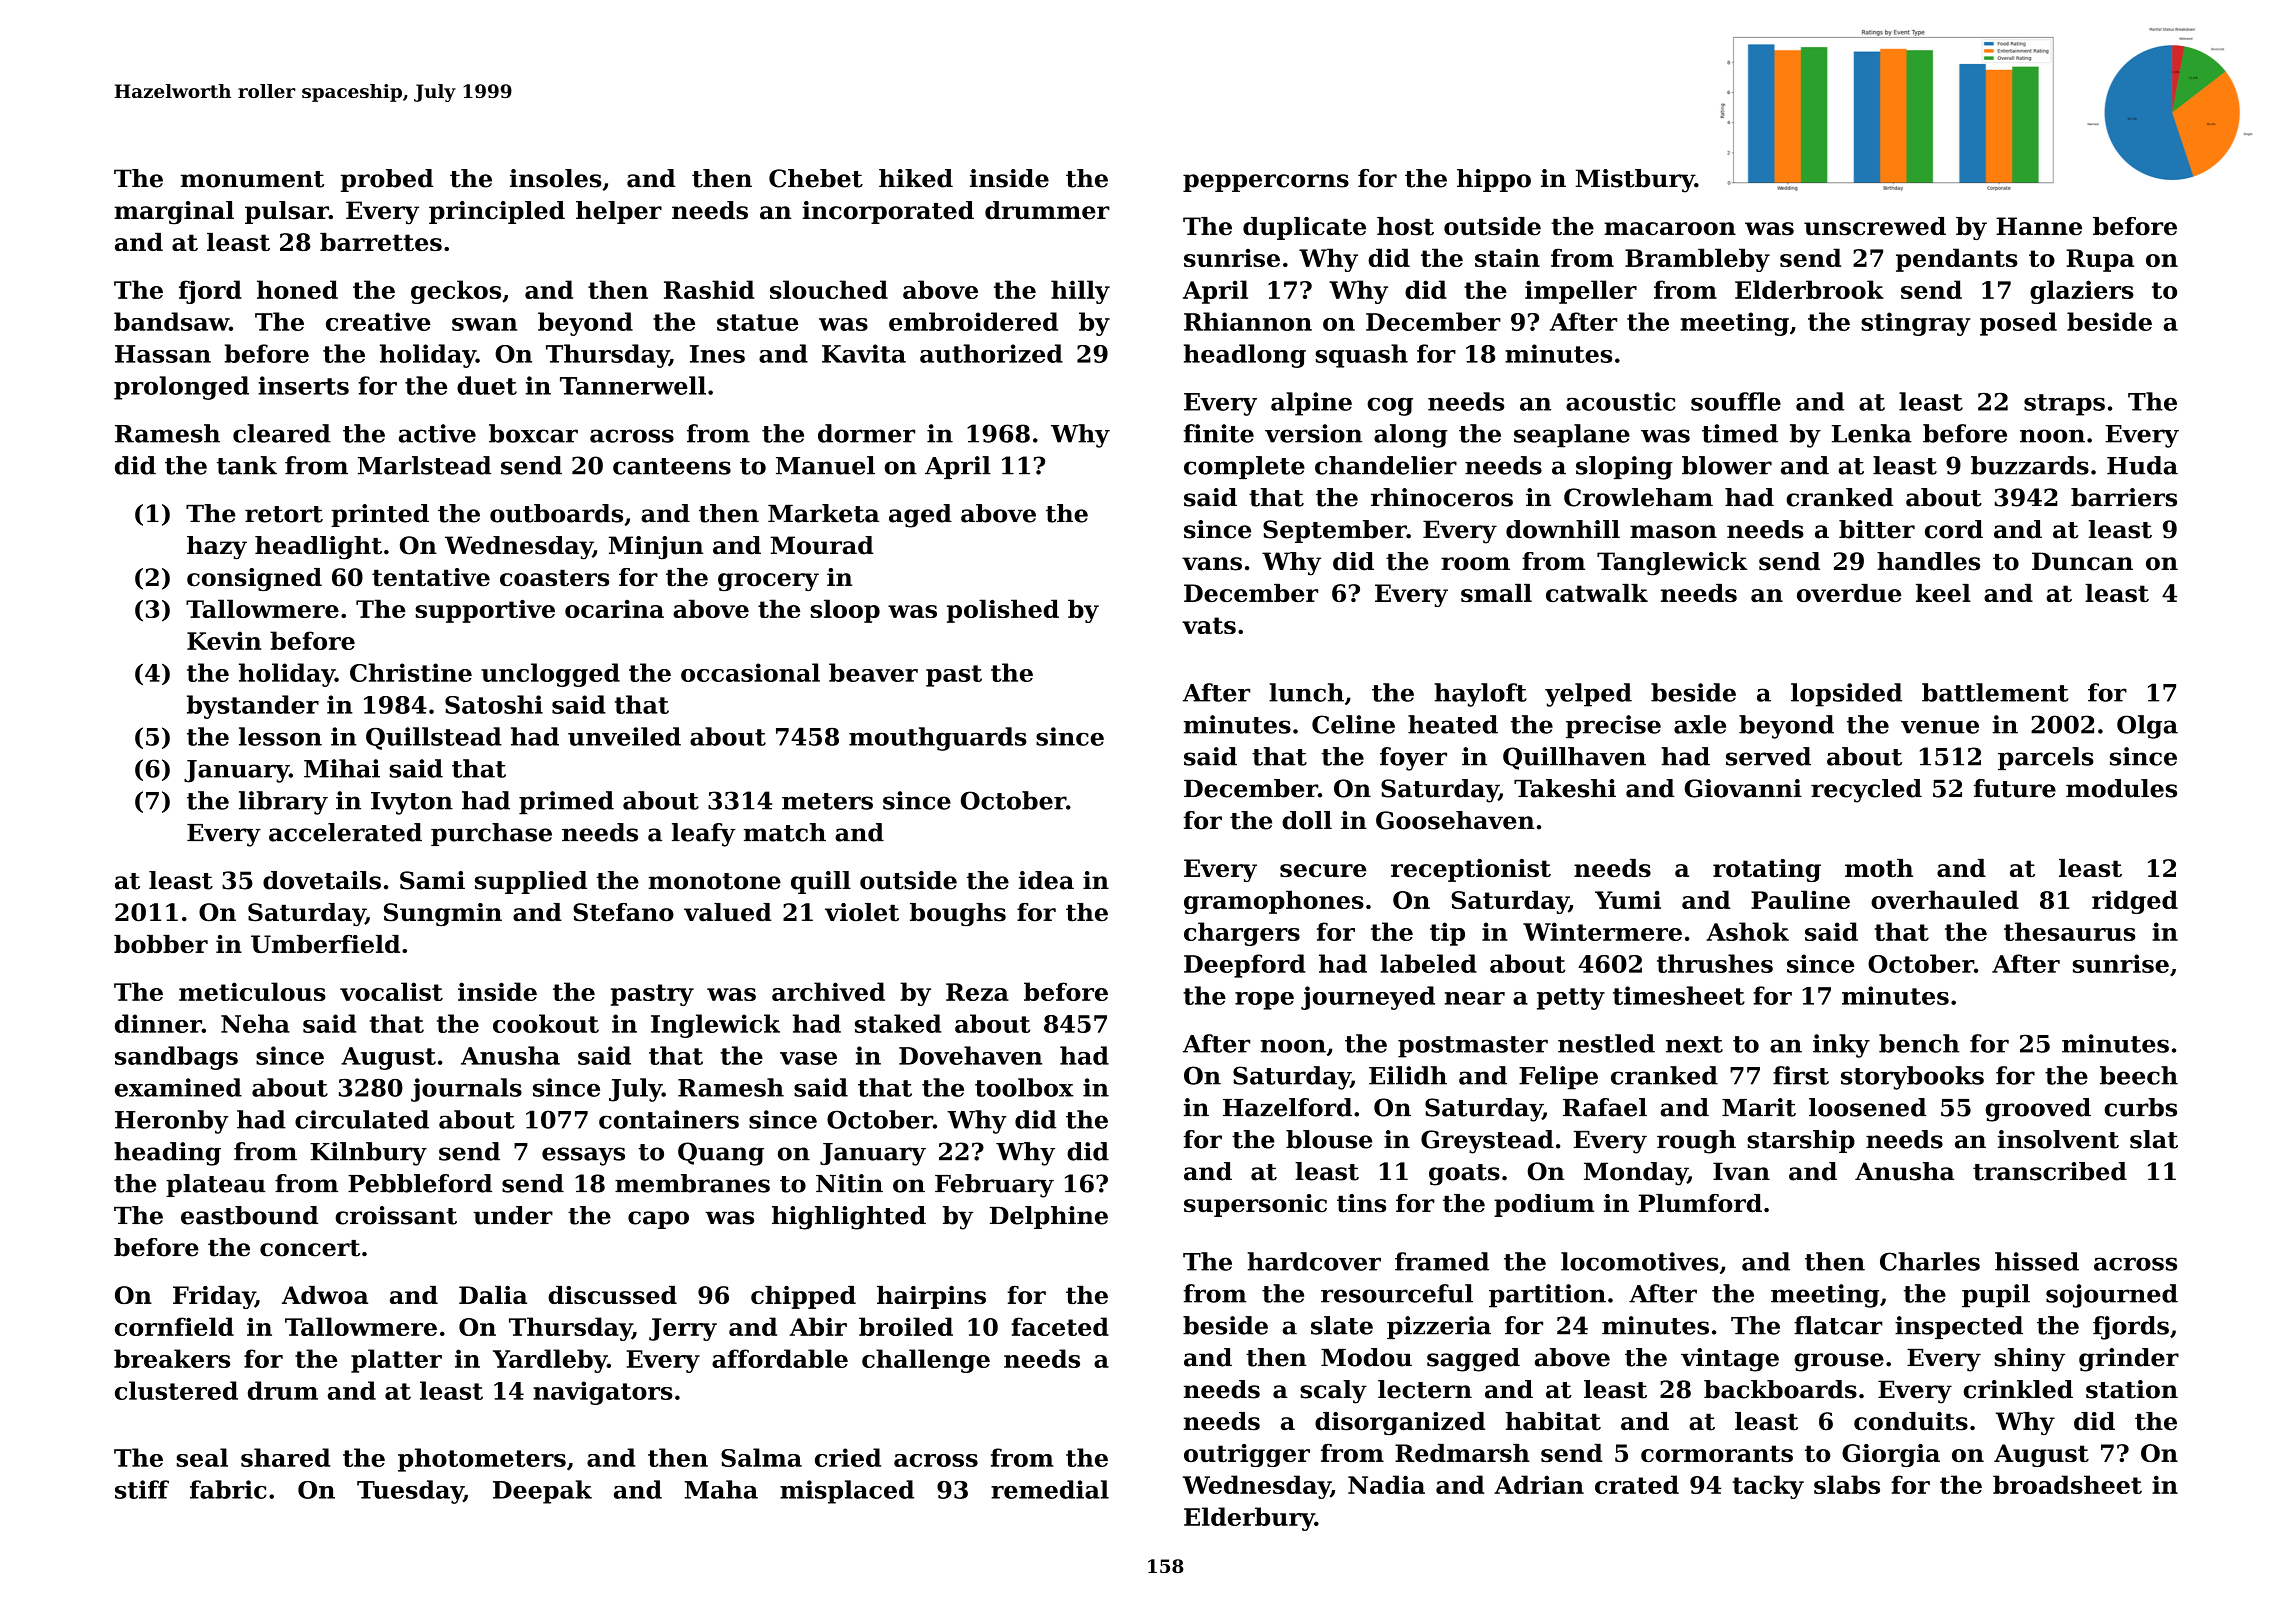 The width and height of the screenshot is (2292, 1620). Describe the element at coordinates (555, 178) in the screenshot. I see `insoles` at that location.
